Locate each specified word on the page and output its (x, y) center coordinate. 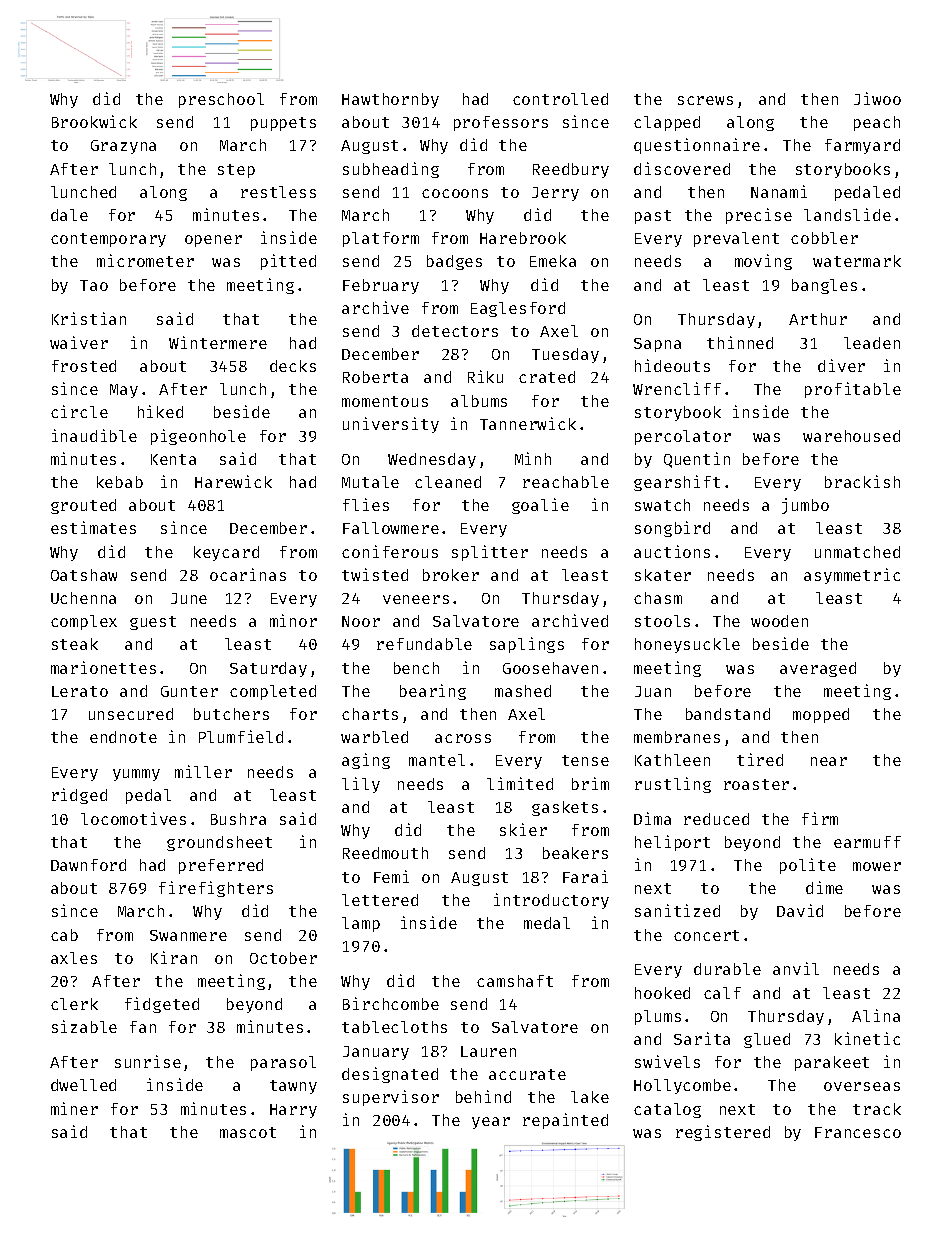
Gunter (189, 691)
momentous (385, 401)
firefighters (216, 889)
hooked (662, 993)
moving (763, 262)
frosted (84, 366)
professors (501, 123)
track (877, 1109)
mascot (248, 1132)
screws (705, 100)
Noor (361, 621)
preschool (221, 100)
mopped (821, 715)
